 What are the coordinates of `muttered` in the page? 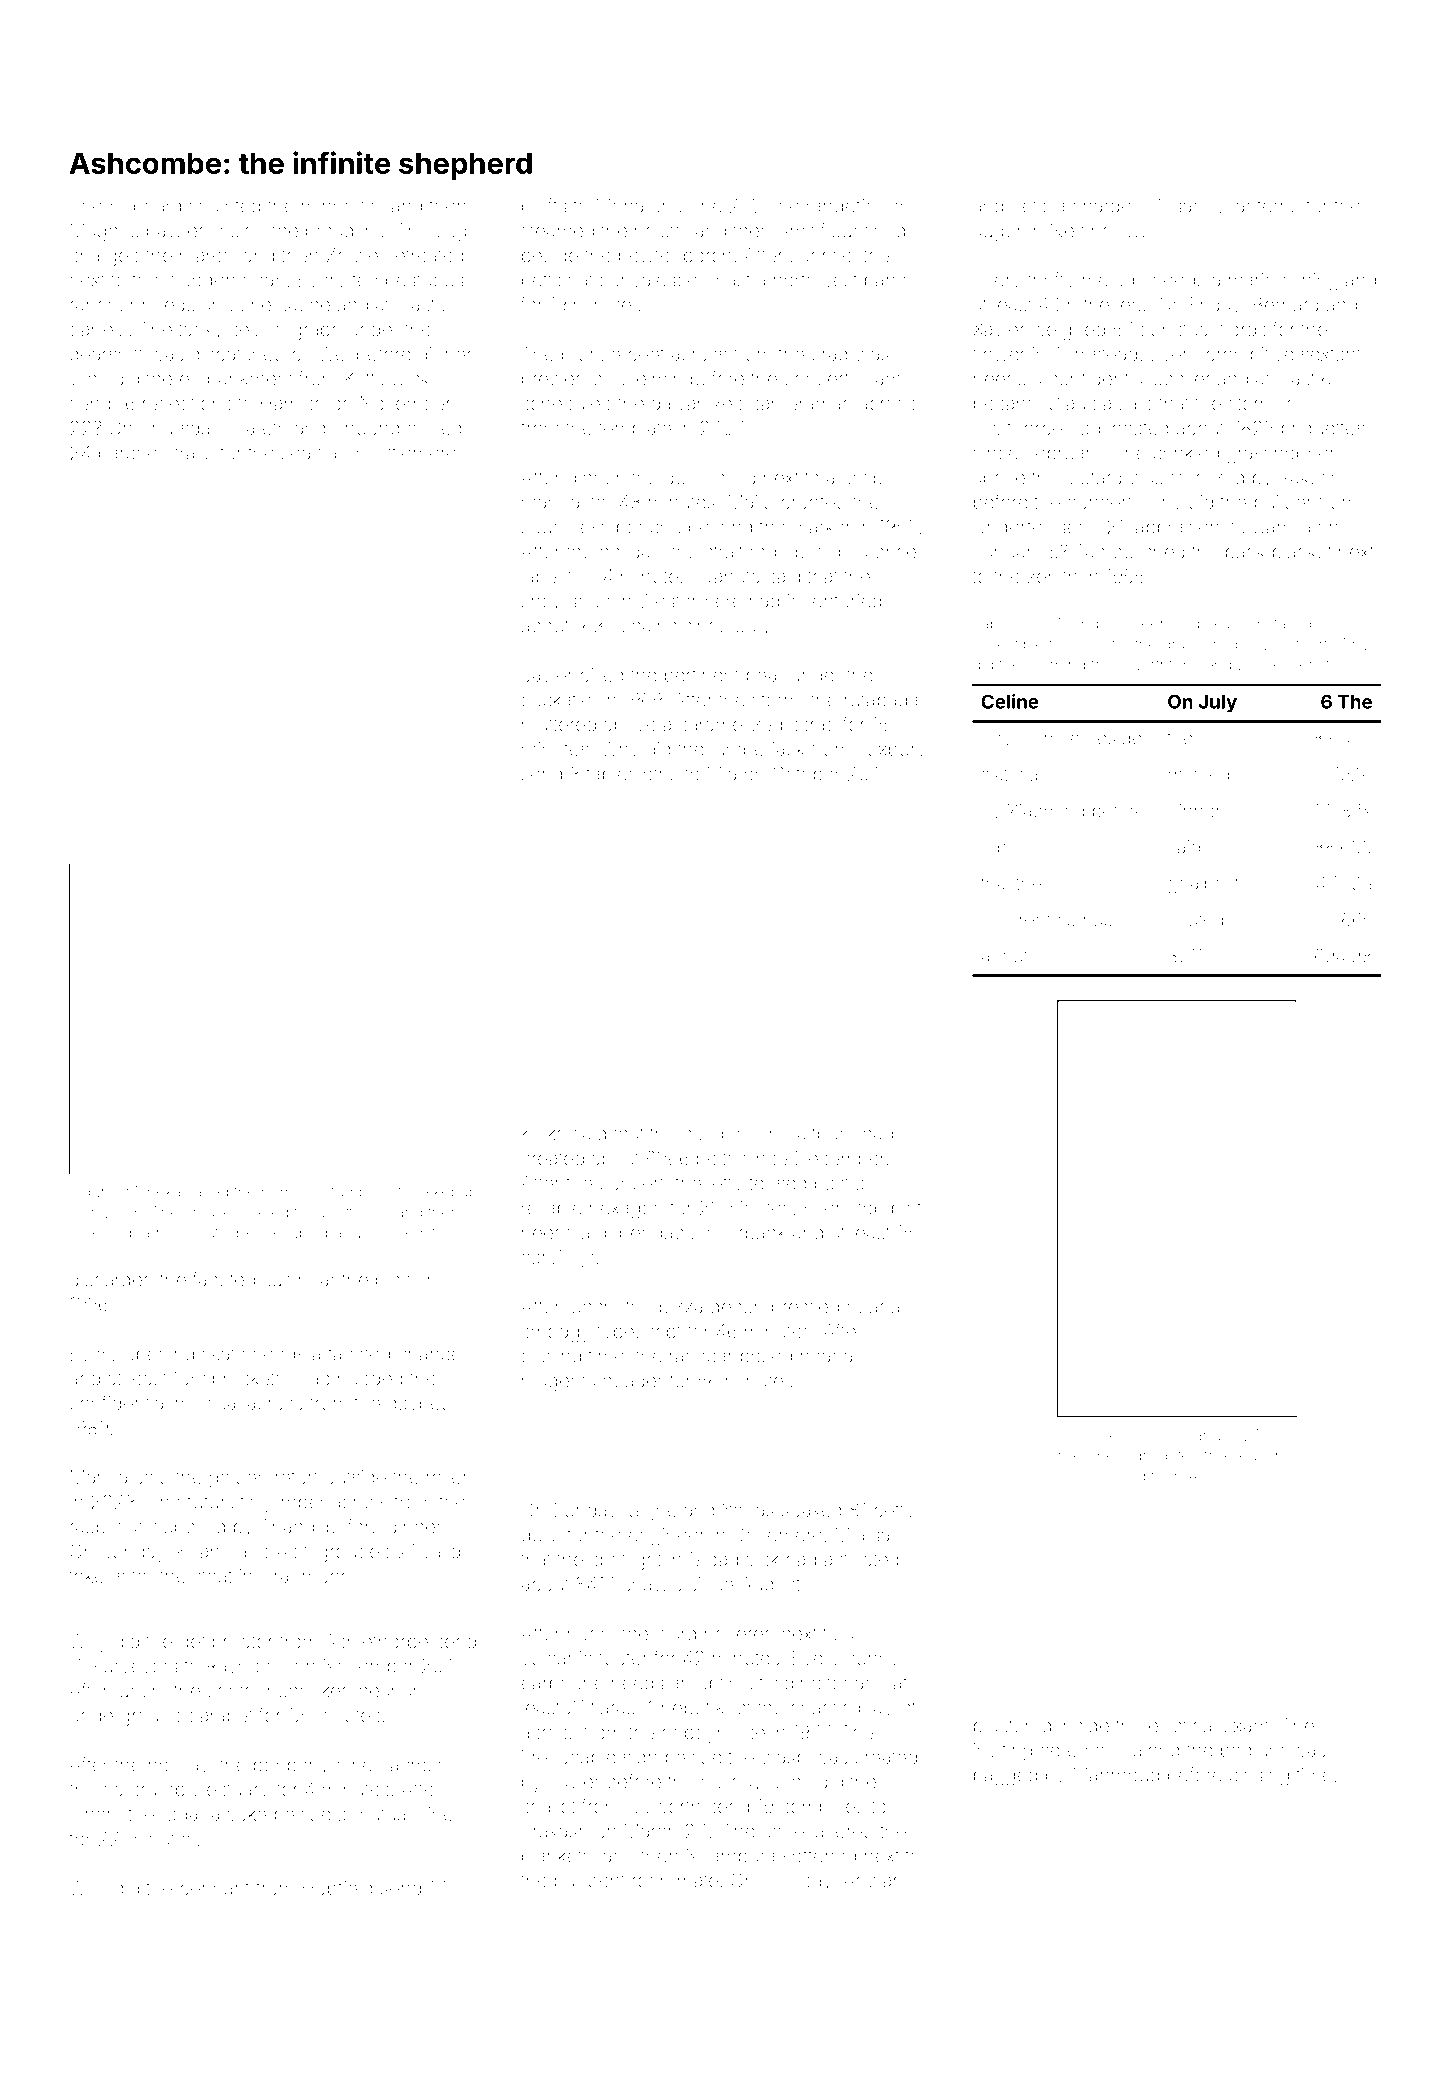 It's located at (559, 724).
